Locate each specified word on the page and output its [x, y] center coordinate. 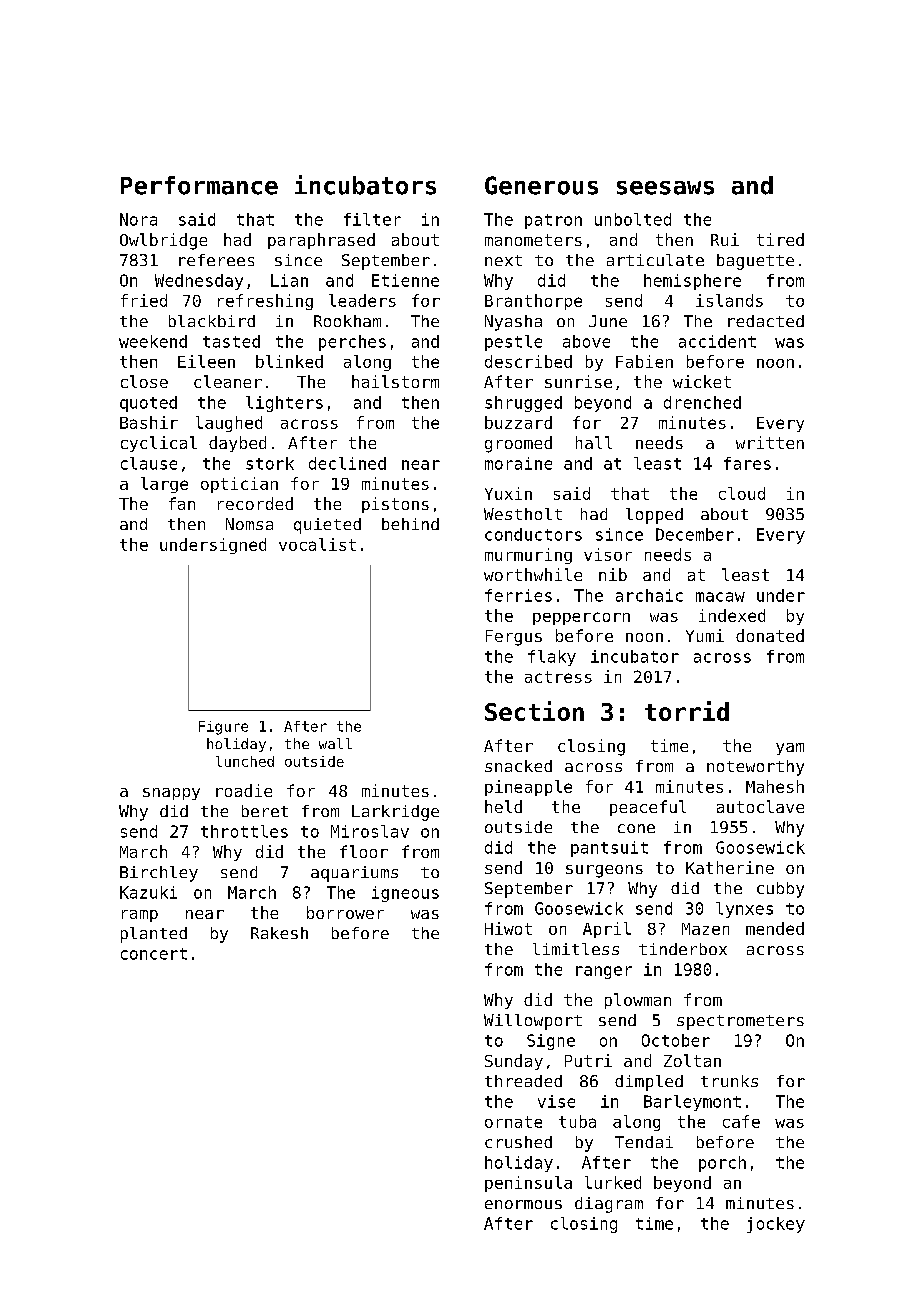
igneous [405, 894]
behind [410, 524]
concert [154, 954]
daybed [237, 444]
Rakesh [279, 933]
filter [372, 219]
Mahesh [775, 786]
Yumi [705, 635]
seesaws [665, 188]
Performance [199, 185]
